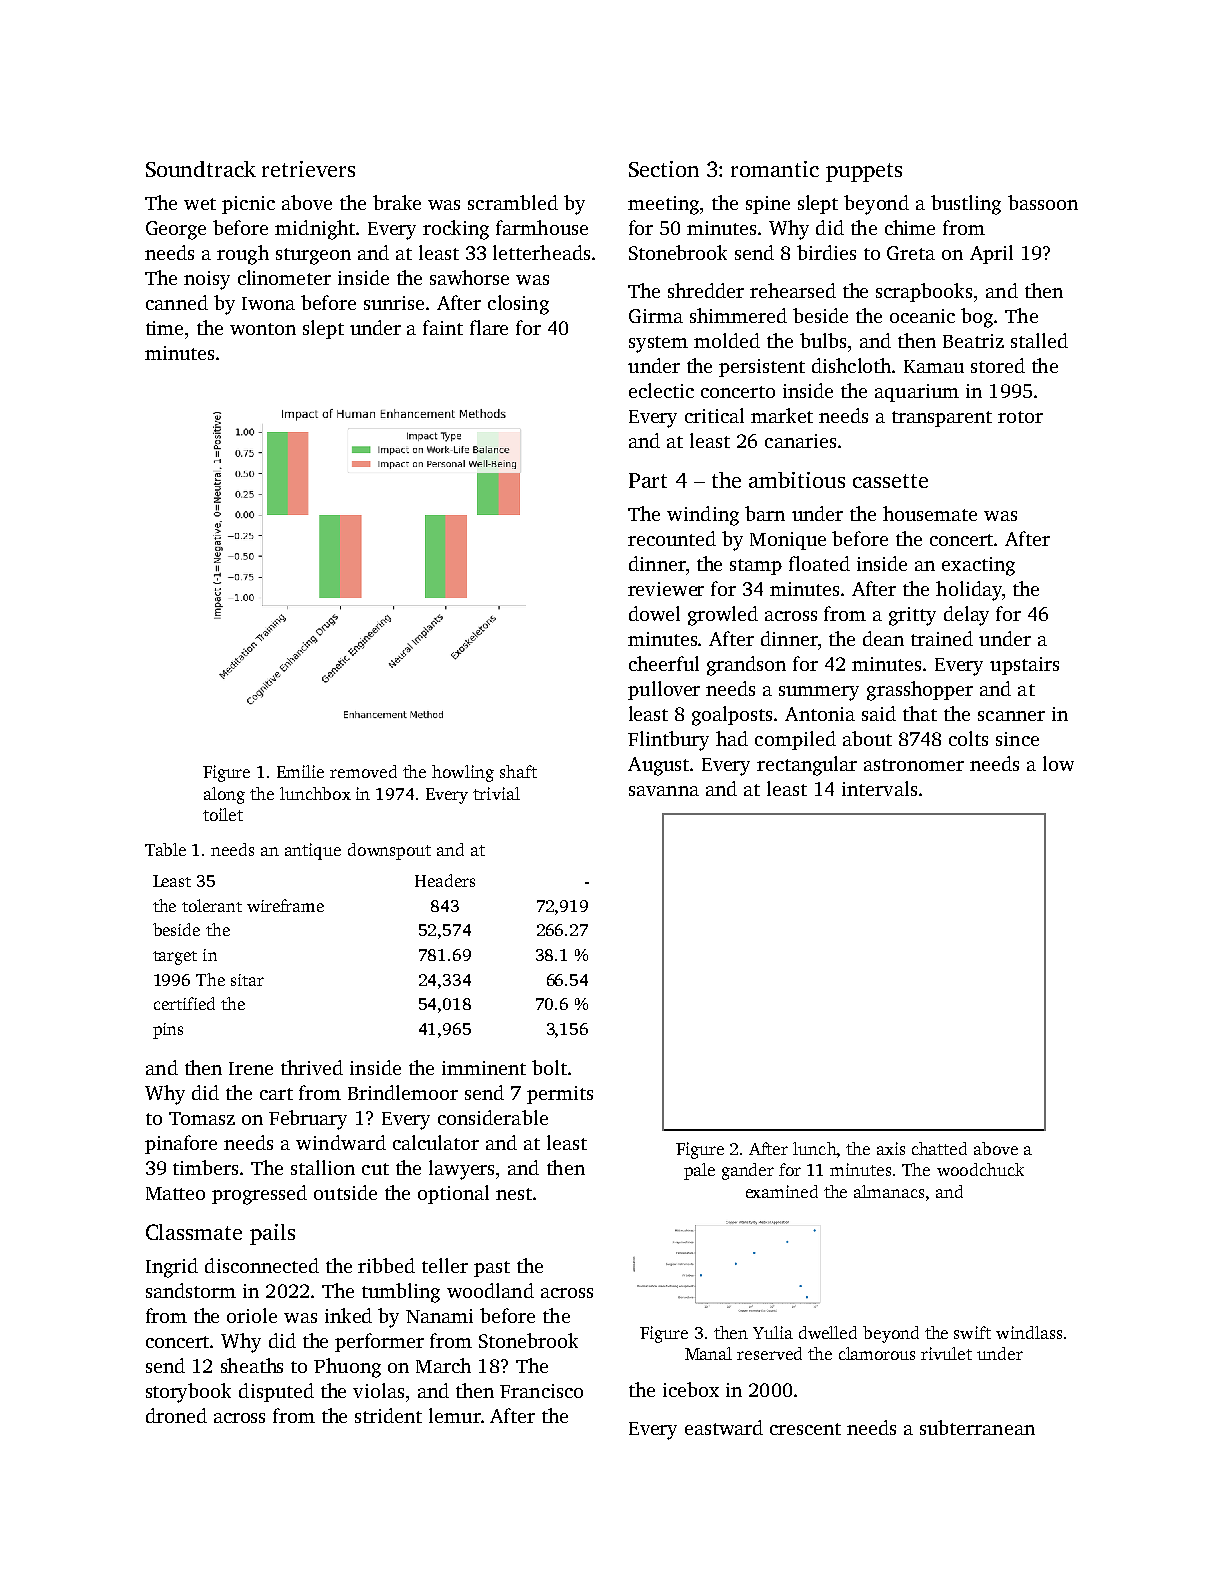 Image resolution: width=1225 pixels, height=1585 pixels. What do you see at coordinates (247, 980) in the document?
I see `sitar` at bounding box center [247, 980].
